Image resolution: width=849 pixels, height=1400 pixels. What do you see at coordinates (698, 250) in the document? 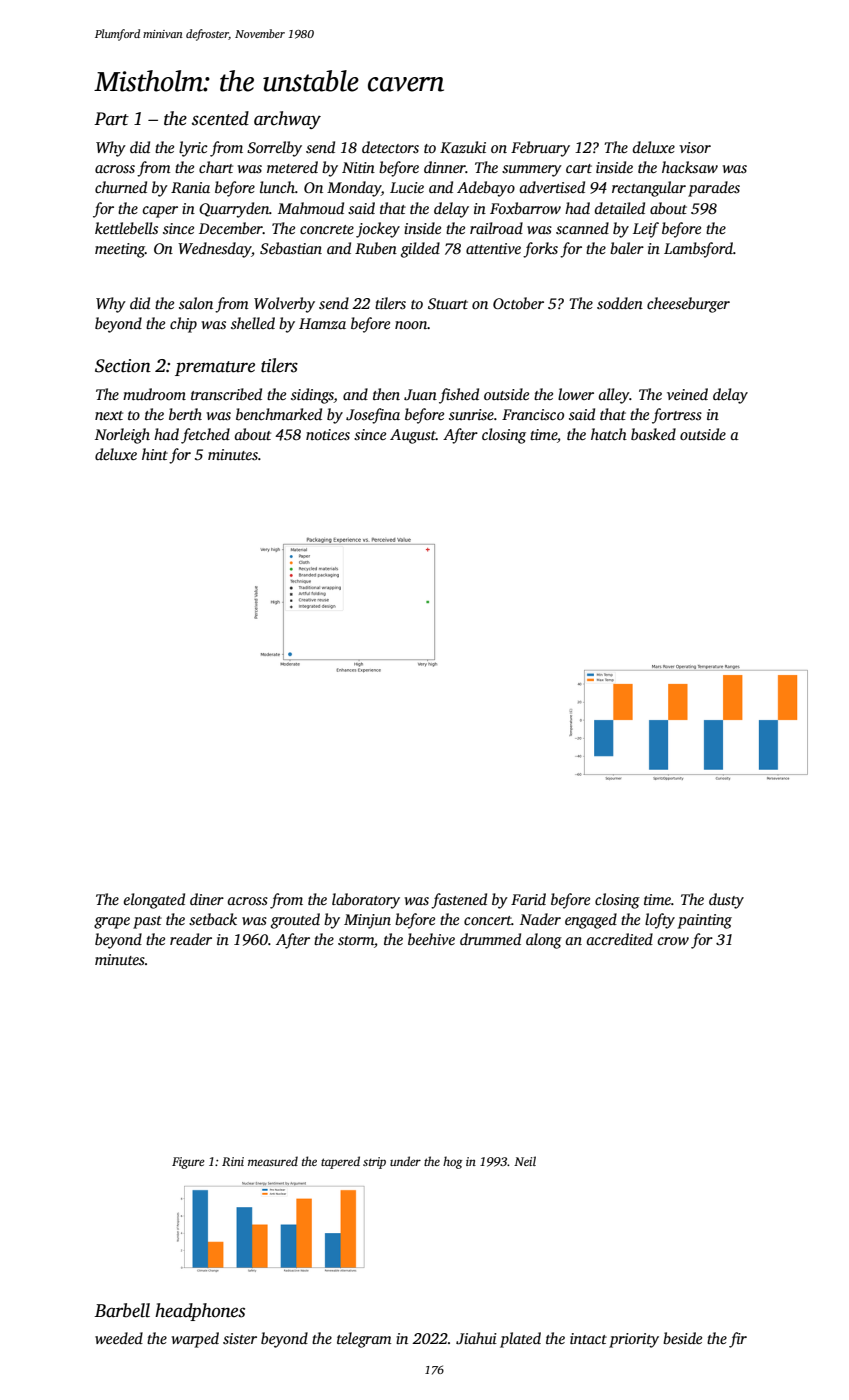
I see `Lambsford` at bounding box center [698, 250].
